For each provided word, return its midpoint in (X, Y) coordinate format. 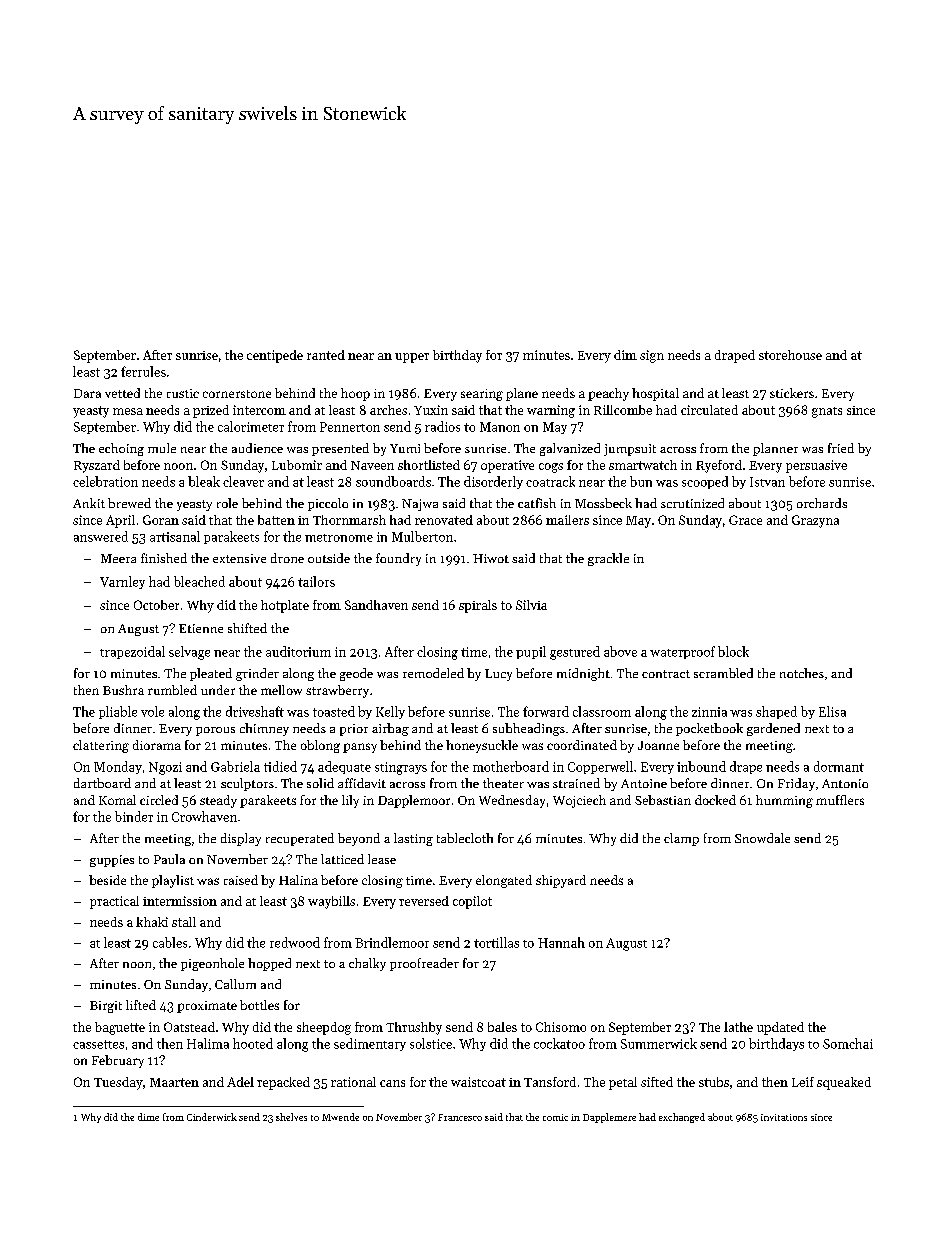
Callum (235, 984)
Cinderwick (212, 1117)
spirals (478, 606)
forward (546, 711)
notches (802, 673)
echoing (121, 449)
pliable (118, 712)
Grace (745, 520)
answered (101, 536)
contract (666, 674)
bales (502, 1027)
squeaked (844, 1083)
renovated (444, 520)
